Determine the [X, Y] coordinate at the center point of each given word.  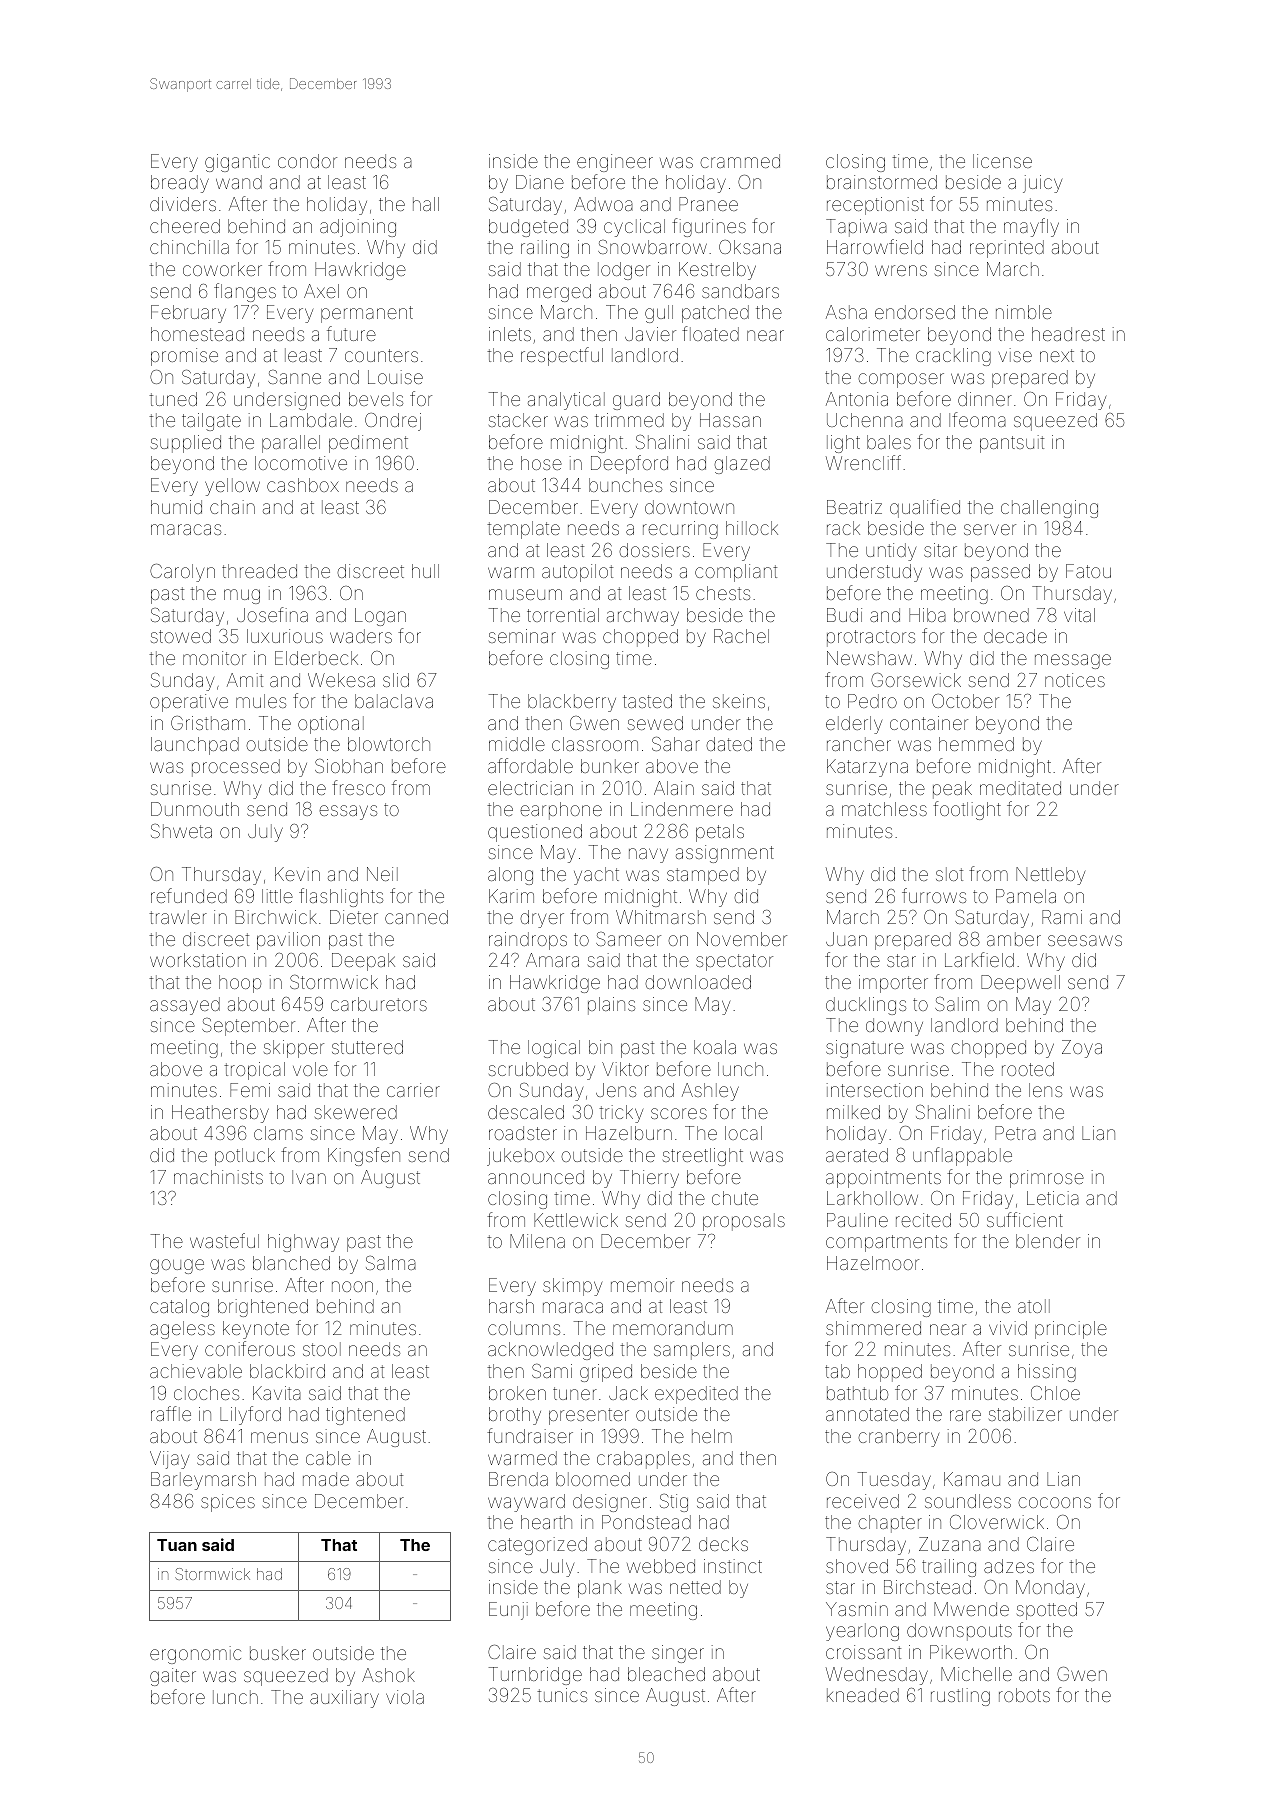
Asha [846, 312]
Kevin [297, 874]
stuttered [367, 1047]
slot [949, 874]
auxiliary [344, 1699]
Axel [321, 291]
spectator [734, 962]
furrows [934, 895]
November [742, 939]
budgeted [528, 228]
